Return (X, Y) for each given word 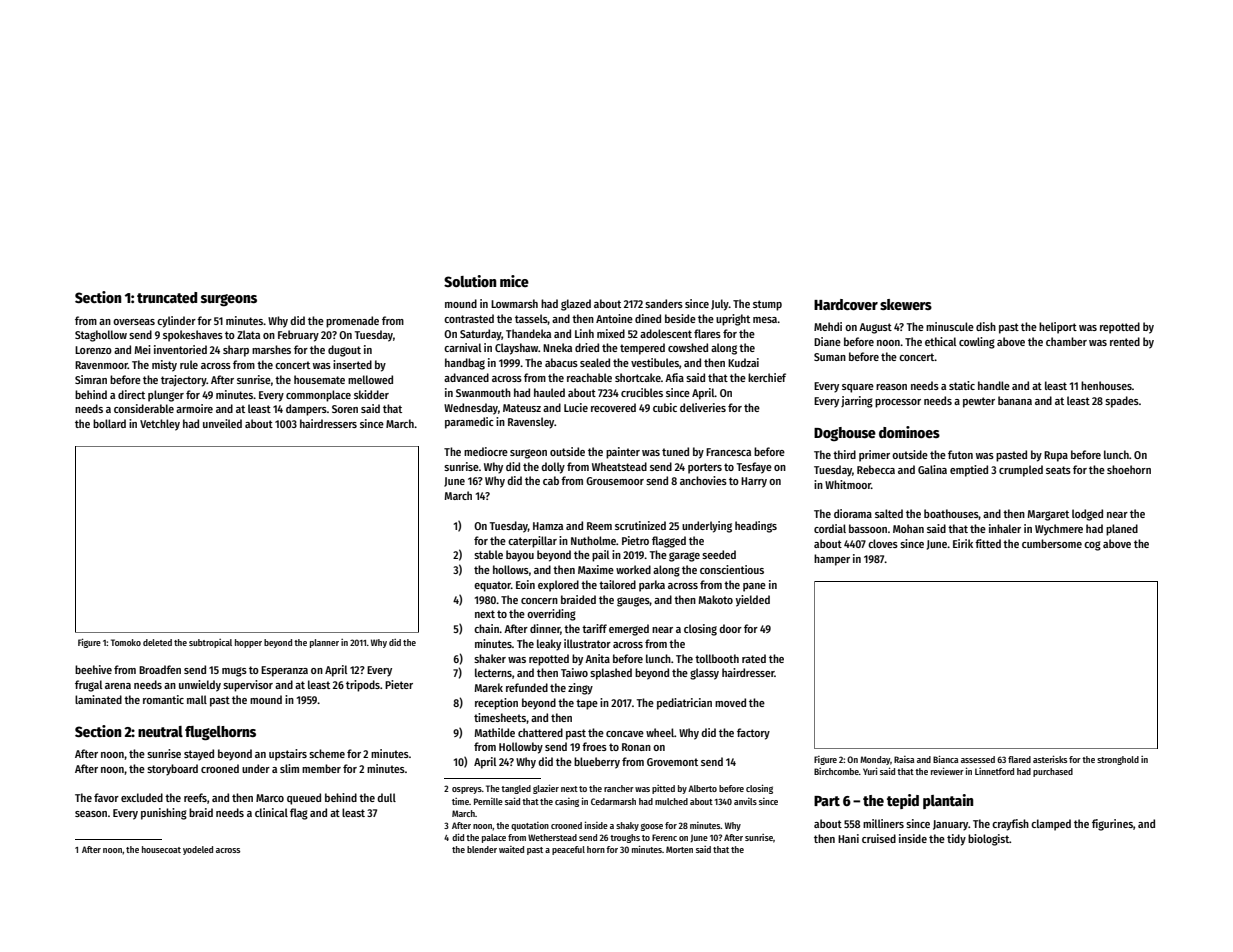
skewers (906, 304)
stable (488, 554)
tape (587, 704)
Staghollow (101, 336)
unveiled (222, 423)
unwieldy (200, 686)
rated (754, 658)
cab (551, 480)
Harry (754, 482)
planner (324, 643)
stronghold (1118, 760)
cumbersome (1052, 543)
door (730, 628)
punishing (164, 814)
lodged (1087, 515)
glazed (576, 305)
